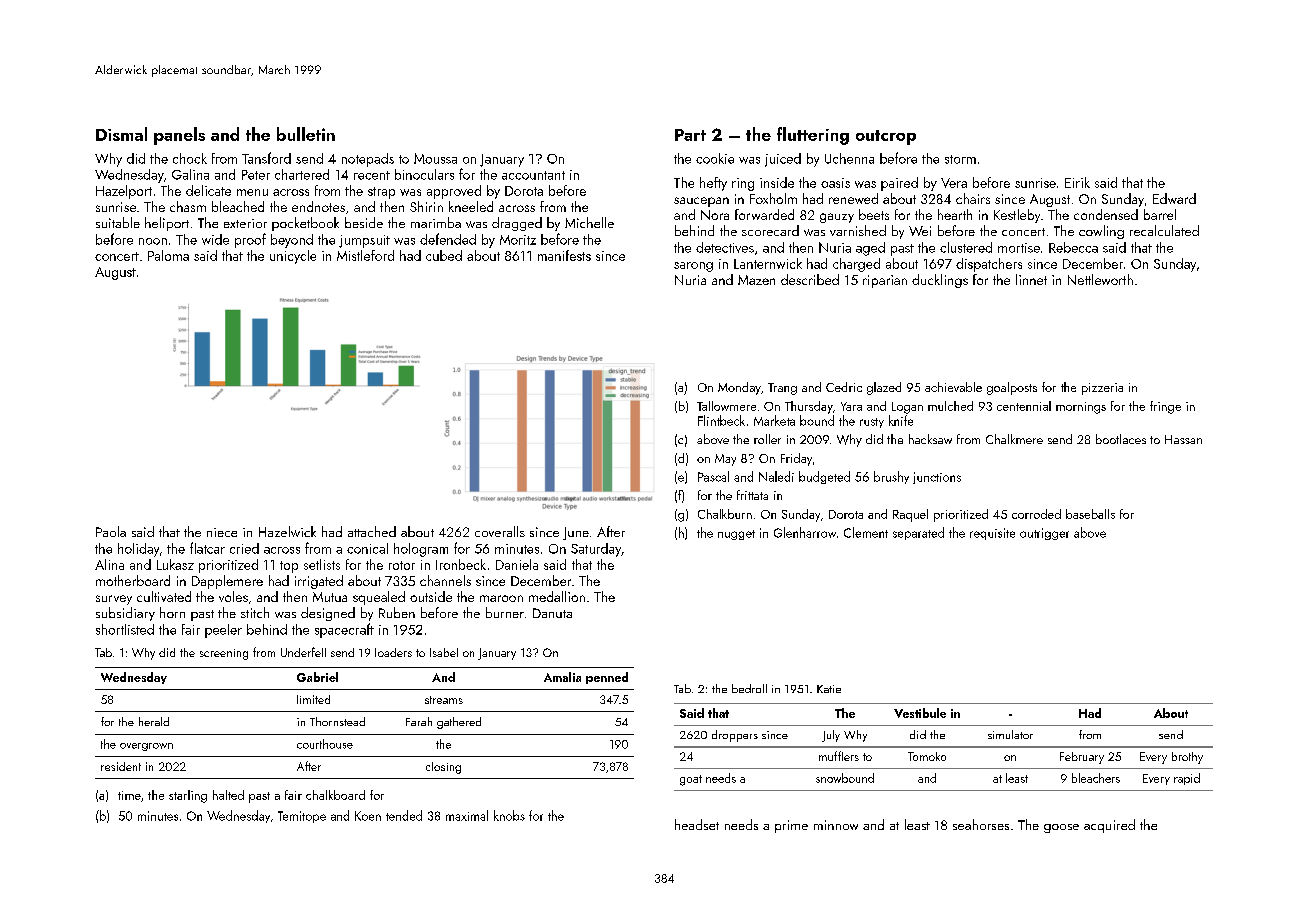 The height and width of the screenshot is (924, 1308). I want to click on Paola, so click(111, 531).
